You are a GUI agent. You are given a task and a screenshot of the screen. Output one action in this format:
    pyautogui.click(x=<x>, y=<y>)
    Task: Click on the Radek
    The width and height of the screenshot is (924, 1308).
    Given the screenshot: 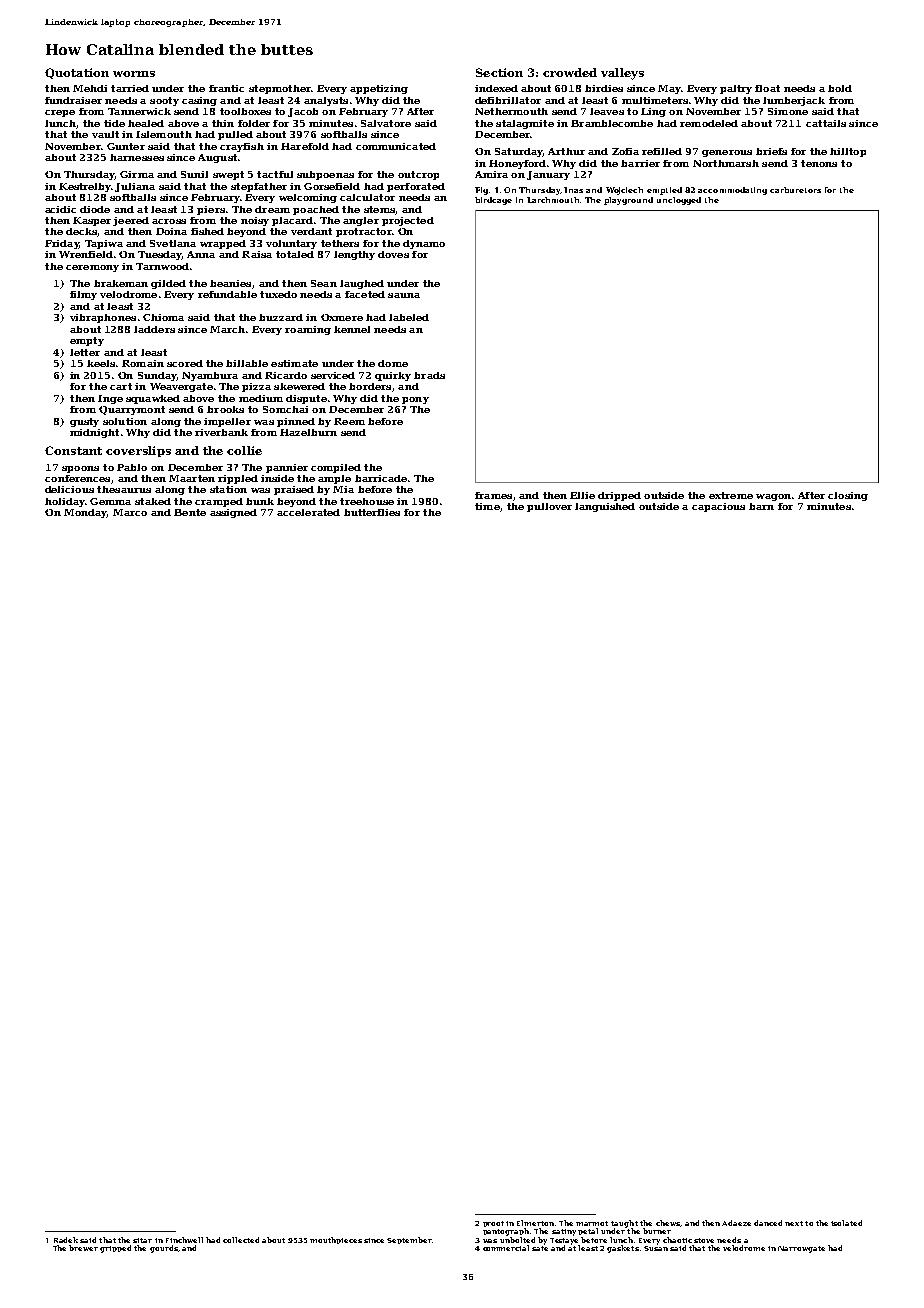 What is the action you would take?
    pyautogui.click(x=66, y=1240)
